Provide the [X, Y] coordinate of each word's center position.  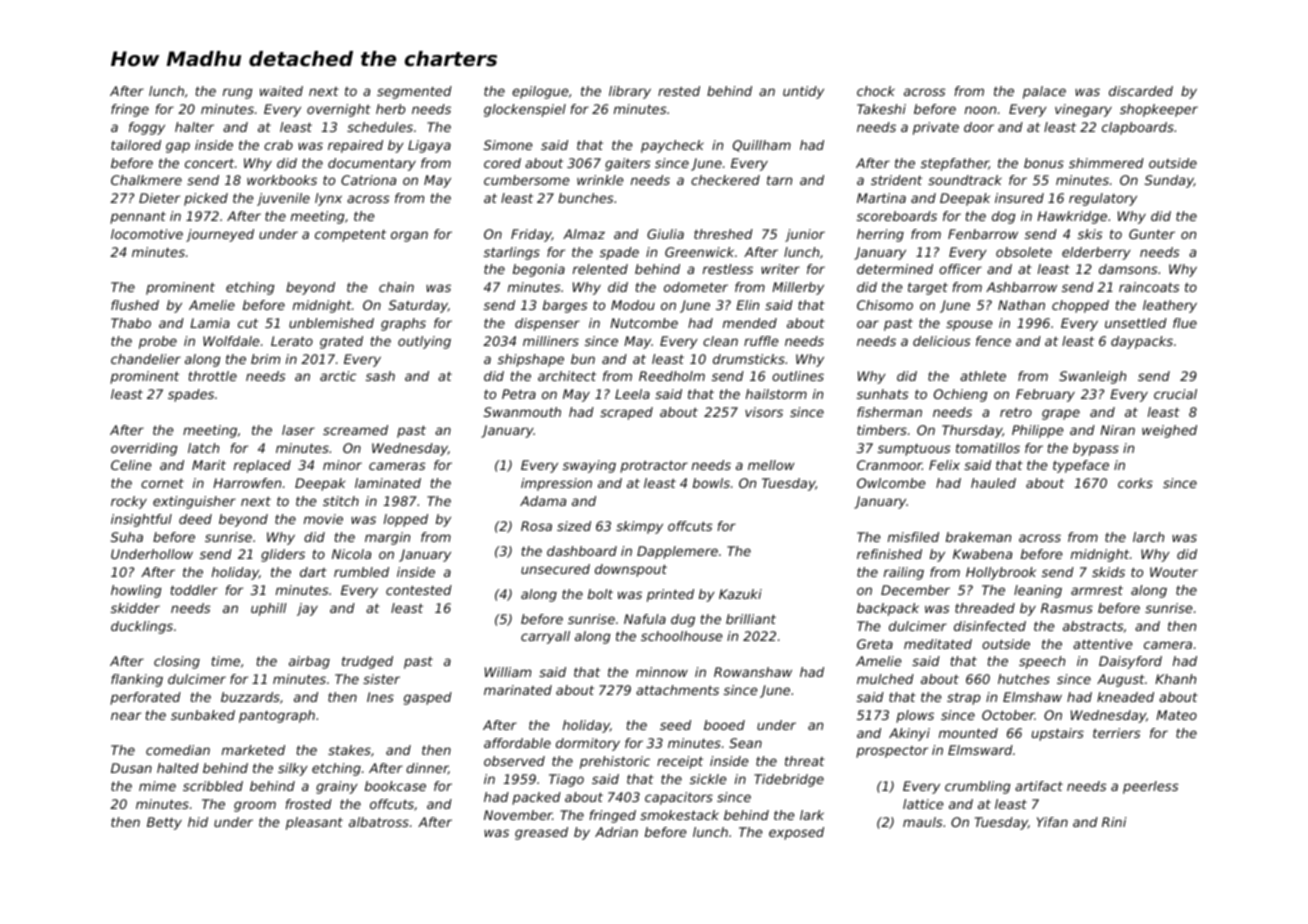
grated [341, 342]
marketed [253, 750]
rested [679, 91]
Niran [1117, 430]
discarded [1141, 91]
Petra [519, 394]
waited [281, 91]
